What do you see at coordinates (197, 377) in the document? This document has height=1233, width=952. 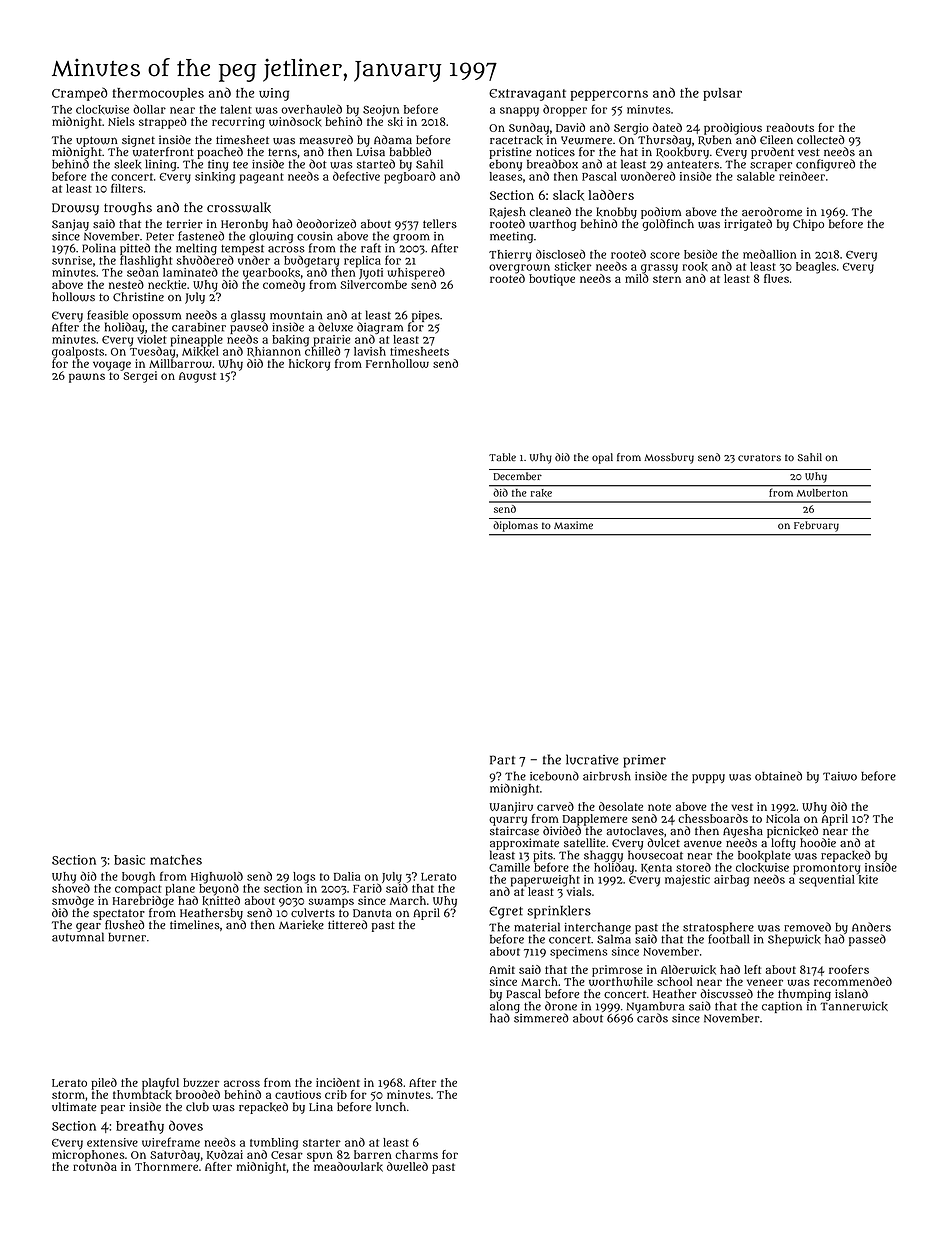 I see `August` at bounding box center [197, 377].
